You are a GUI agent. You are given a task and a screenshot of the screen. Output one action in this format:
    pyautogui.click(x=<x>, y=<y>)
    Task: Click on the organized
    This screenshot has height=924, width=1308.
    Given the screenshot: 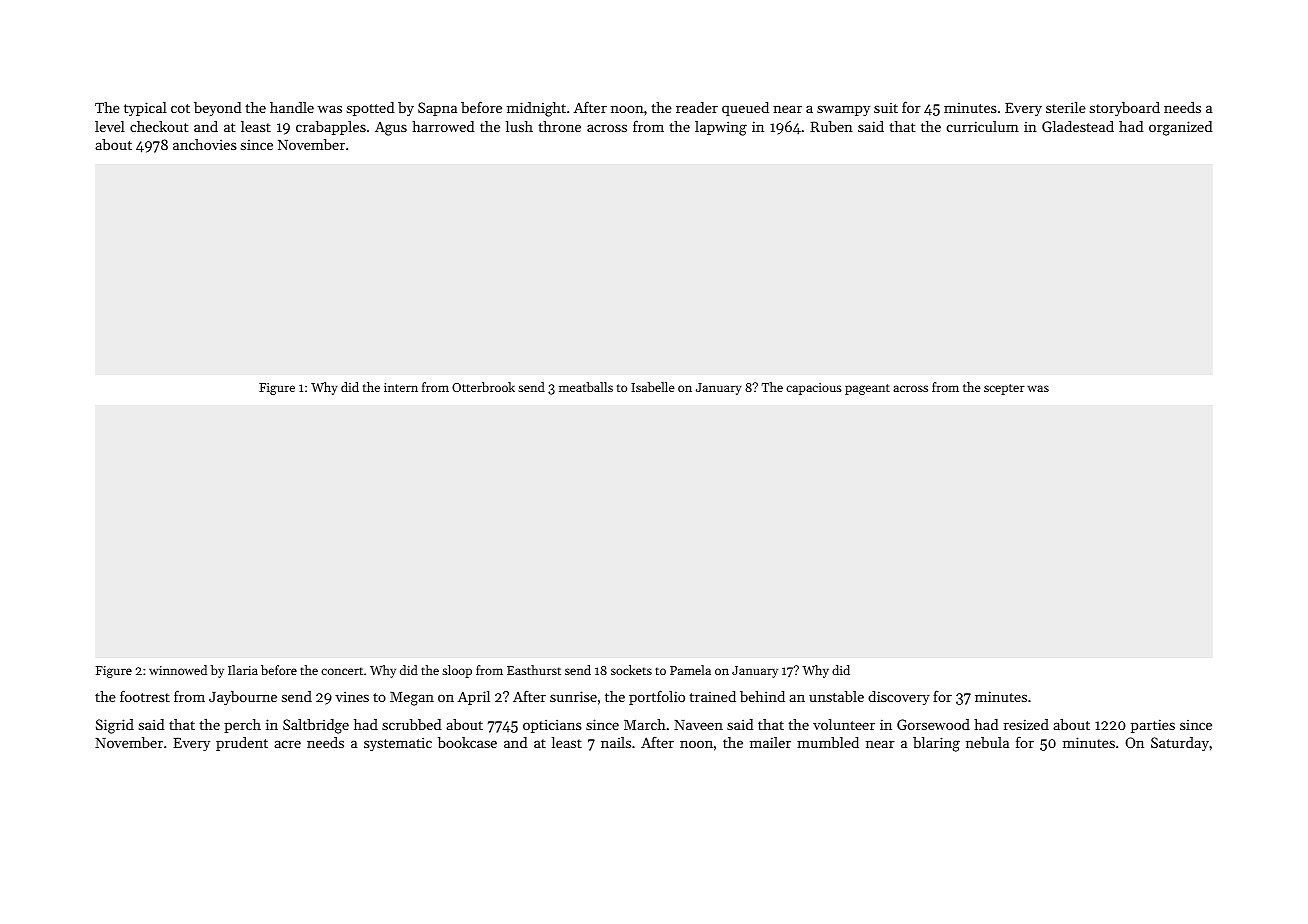 What is the action you would take?
    pyautogui.click(x=1180, y=128)
